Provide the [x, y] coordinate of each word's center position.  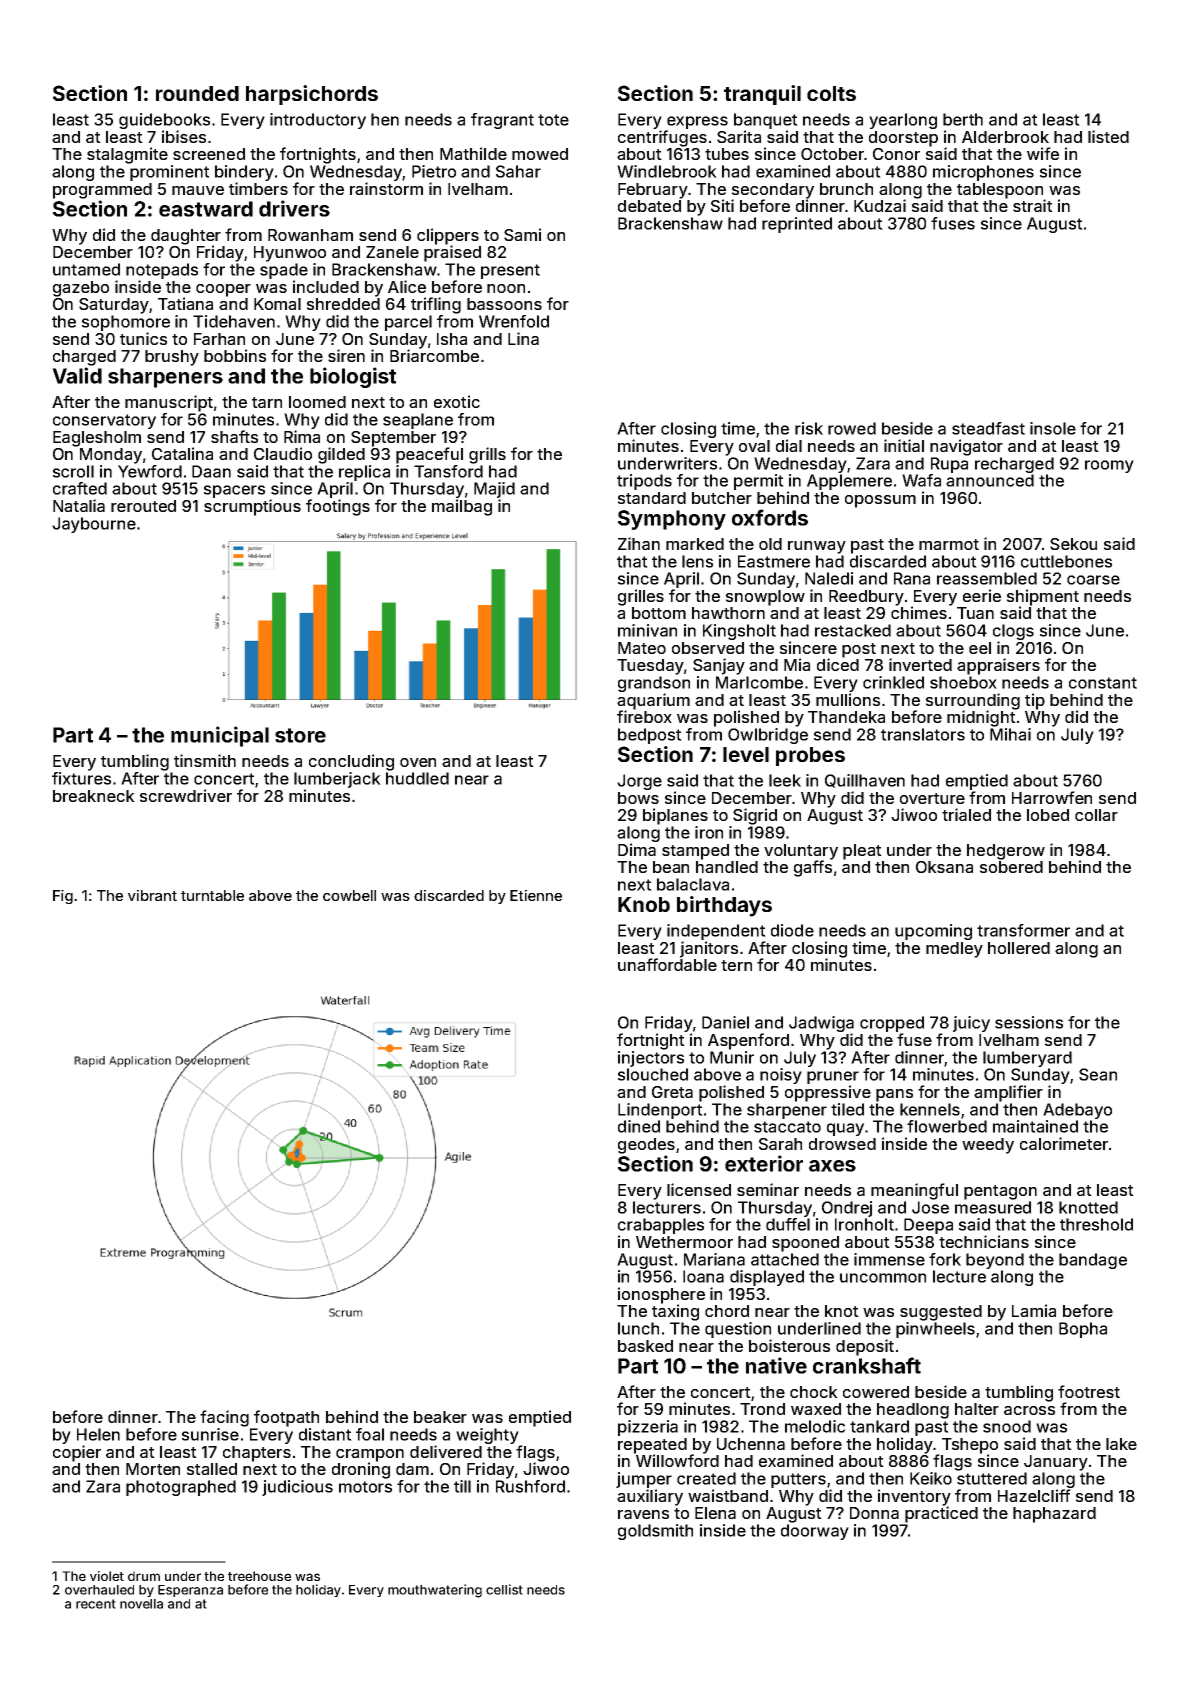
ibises [184, 136]
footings [338, 507]
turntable [212, 895]
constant [1103, 683]
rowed [852, 428]
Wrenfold [514, 321]
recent [96, 1604]
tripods [644, 482]
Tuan [975, 613]
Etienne [536, 895]
